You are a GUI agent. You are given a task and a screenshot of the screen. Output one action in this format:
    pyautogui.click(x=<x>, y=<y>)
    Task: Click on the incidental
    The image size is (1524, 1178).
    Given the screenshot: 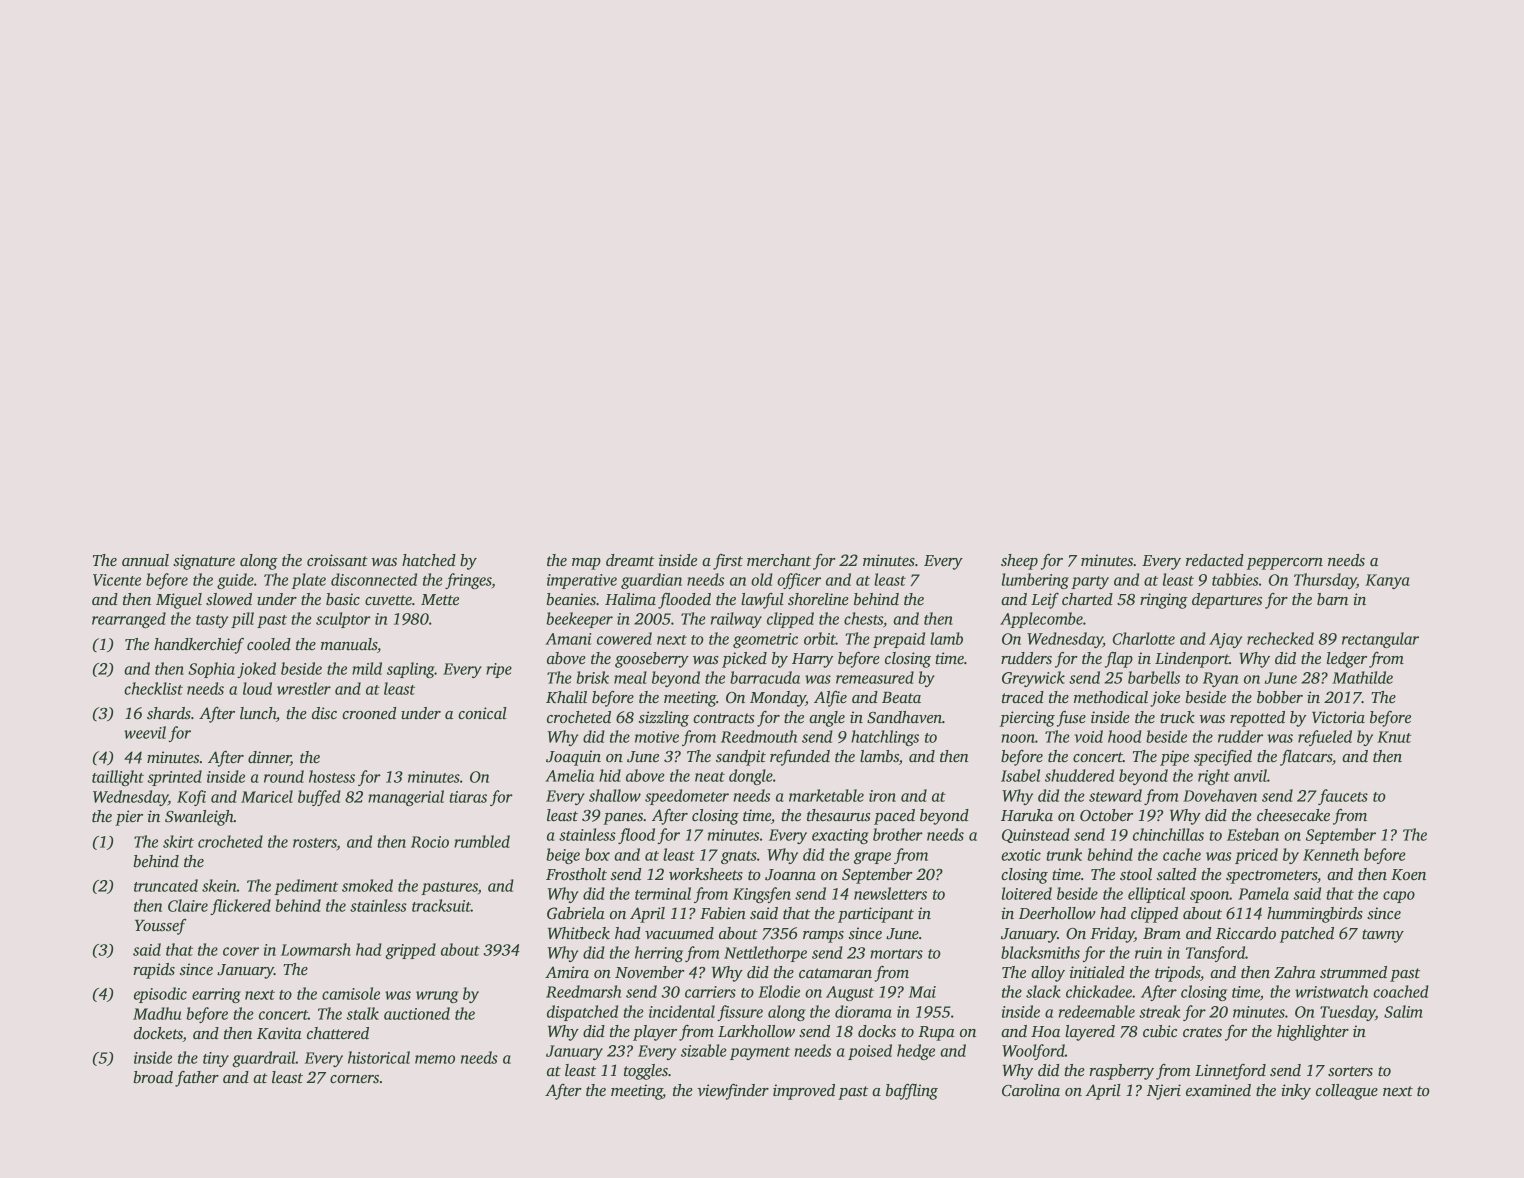 What is the action you would take?
    pyautogui.click(x=682, y=1011)
